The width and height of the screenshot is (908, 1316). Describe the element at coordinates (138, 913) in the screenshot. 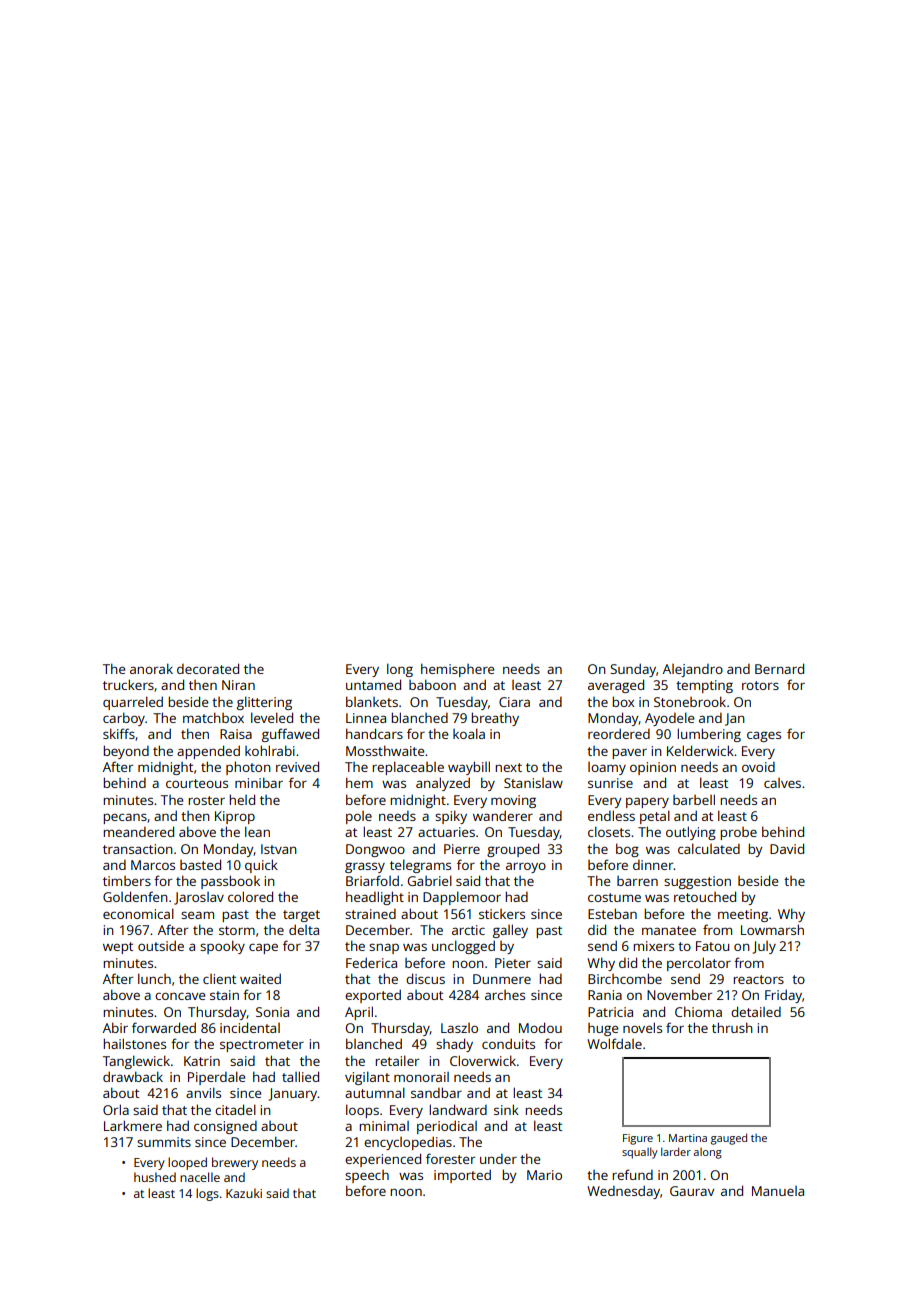

I see `economical` at that location.
